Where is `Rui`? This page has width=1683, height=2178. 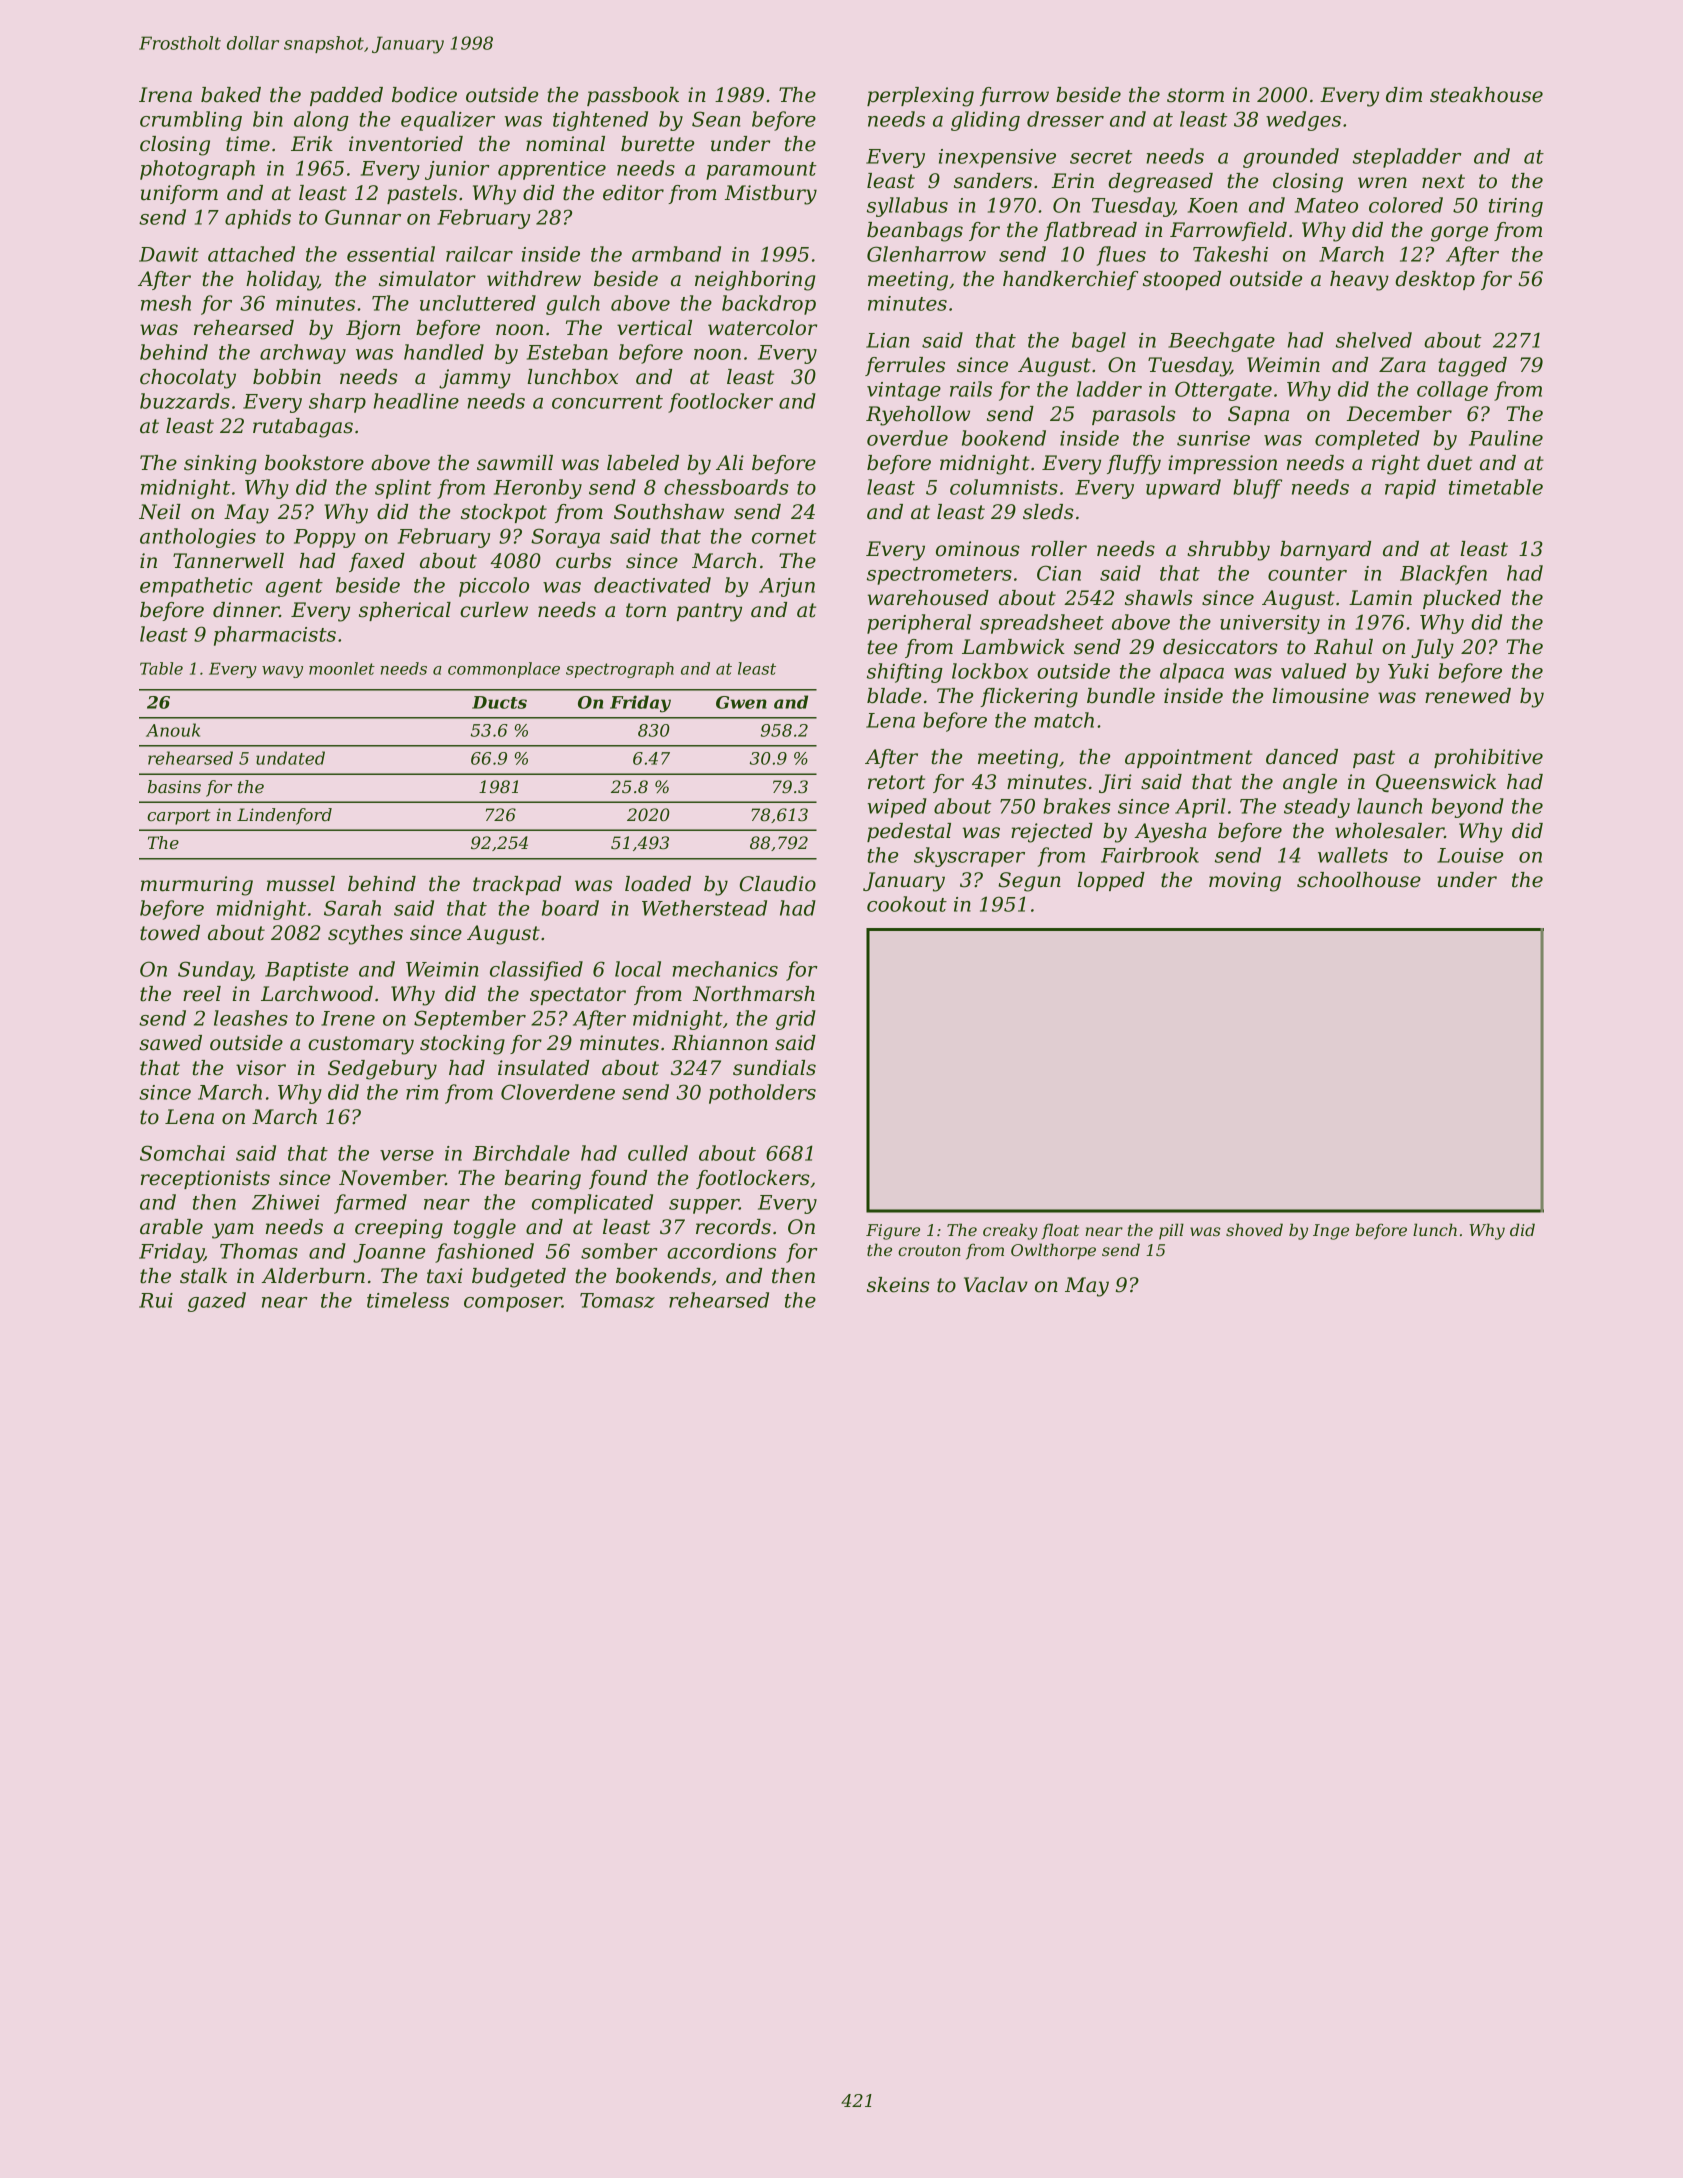 Rui is located at coordinates (156, 1300).
